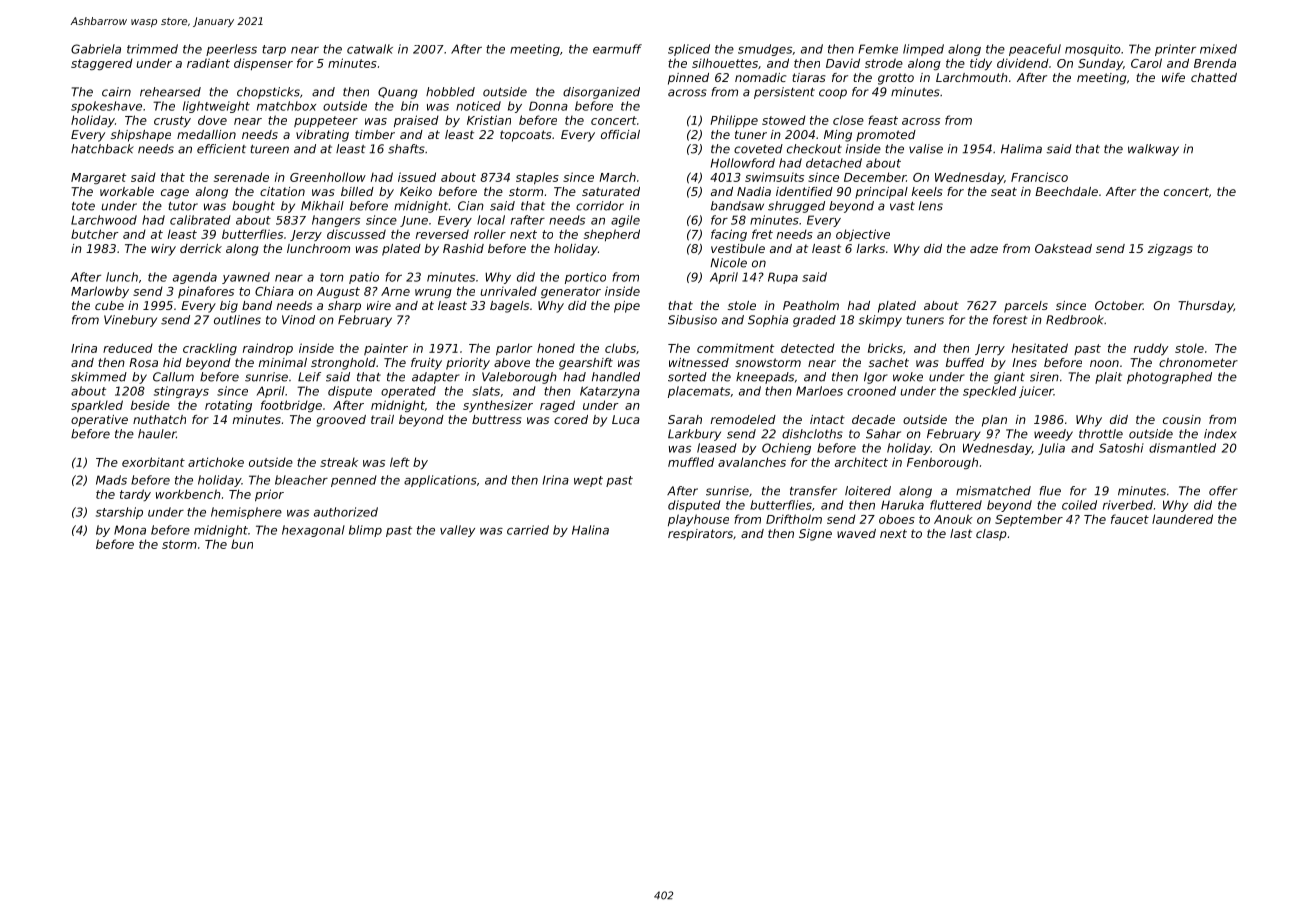  What do you see at coordinates (309, 377) in the screenshot?
I see `Leif` at bounding box center [309, 377].
